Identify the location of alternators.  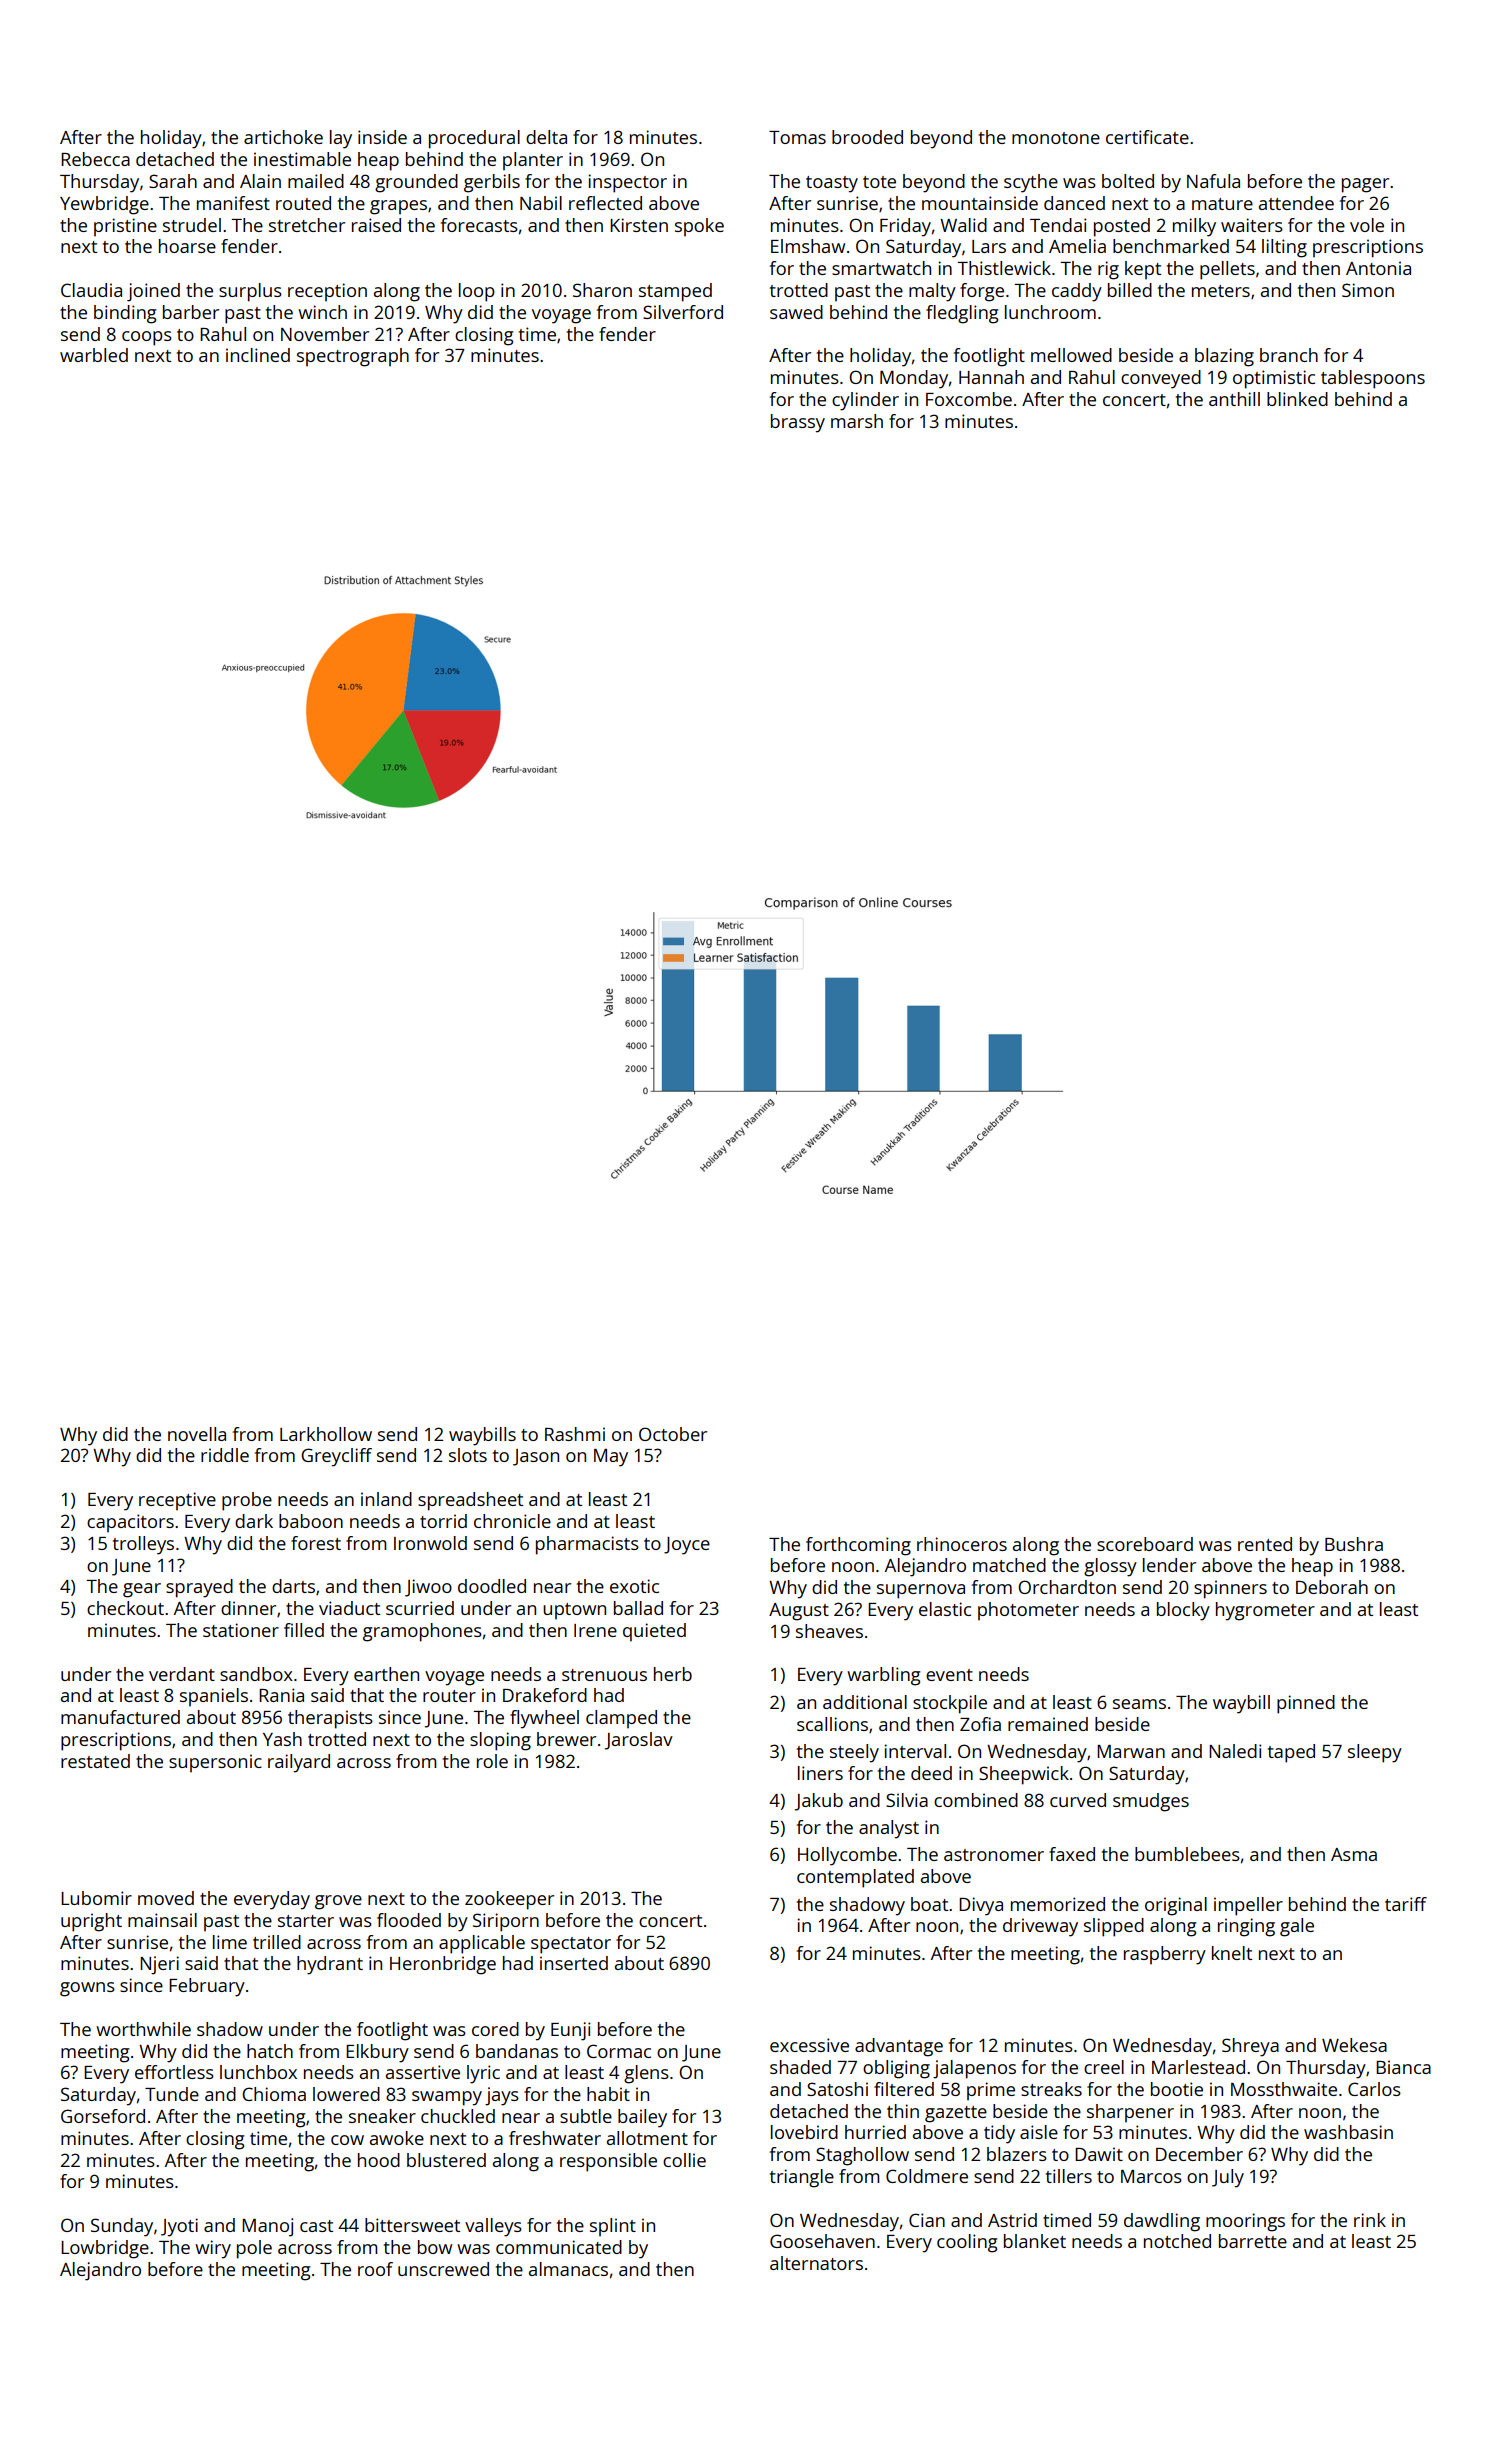
(816, 2263).
